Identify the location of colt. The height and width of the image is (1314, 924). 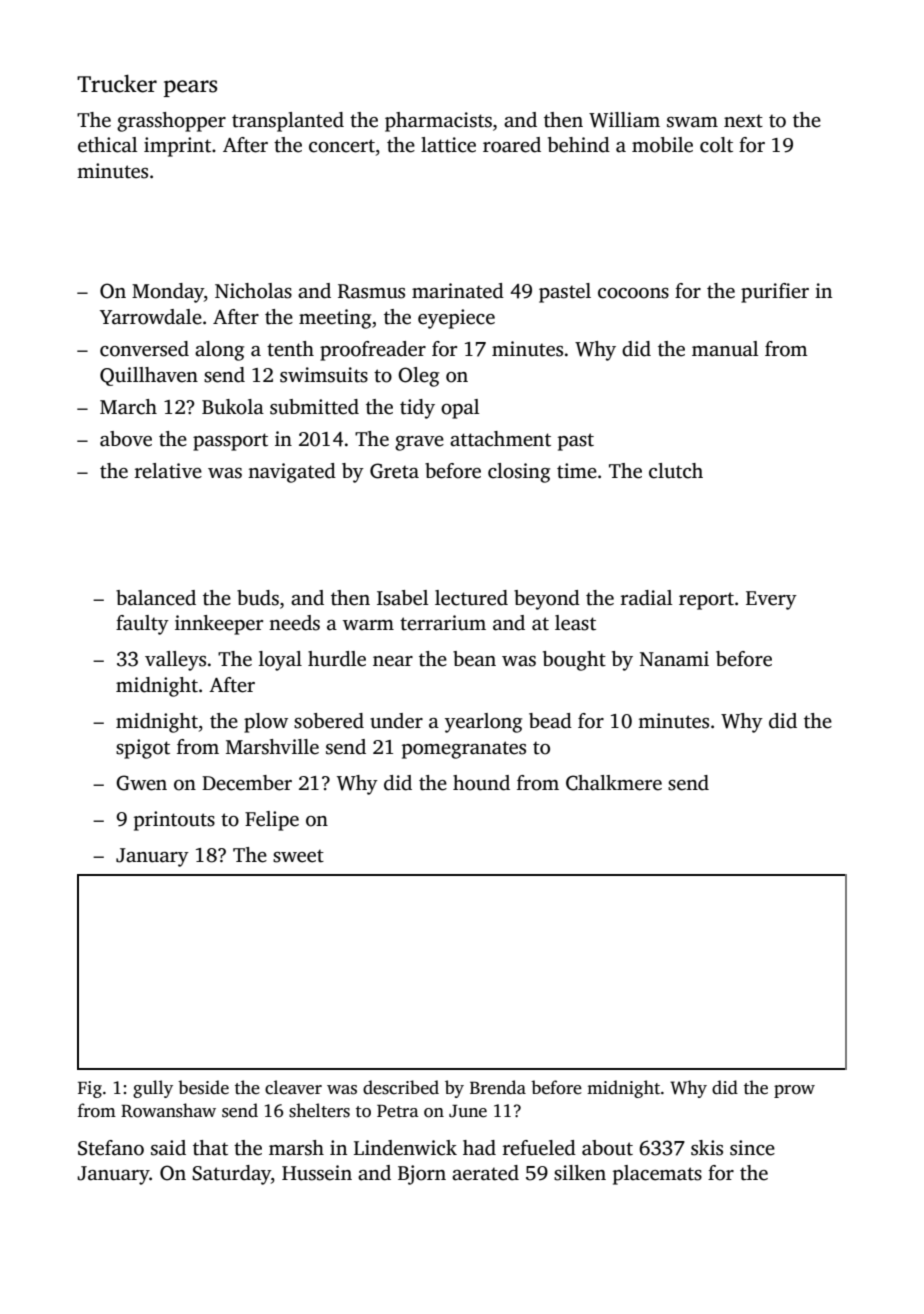
(716, 145).
